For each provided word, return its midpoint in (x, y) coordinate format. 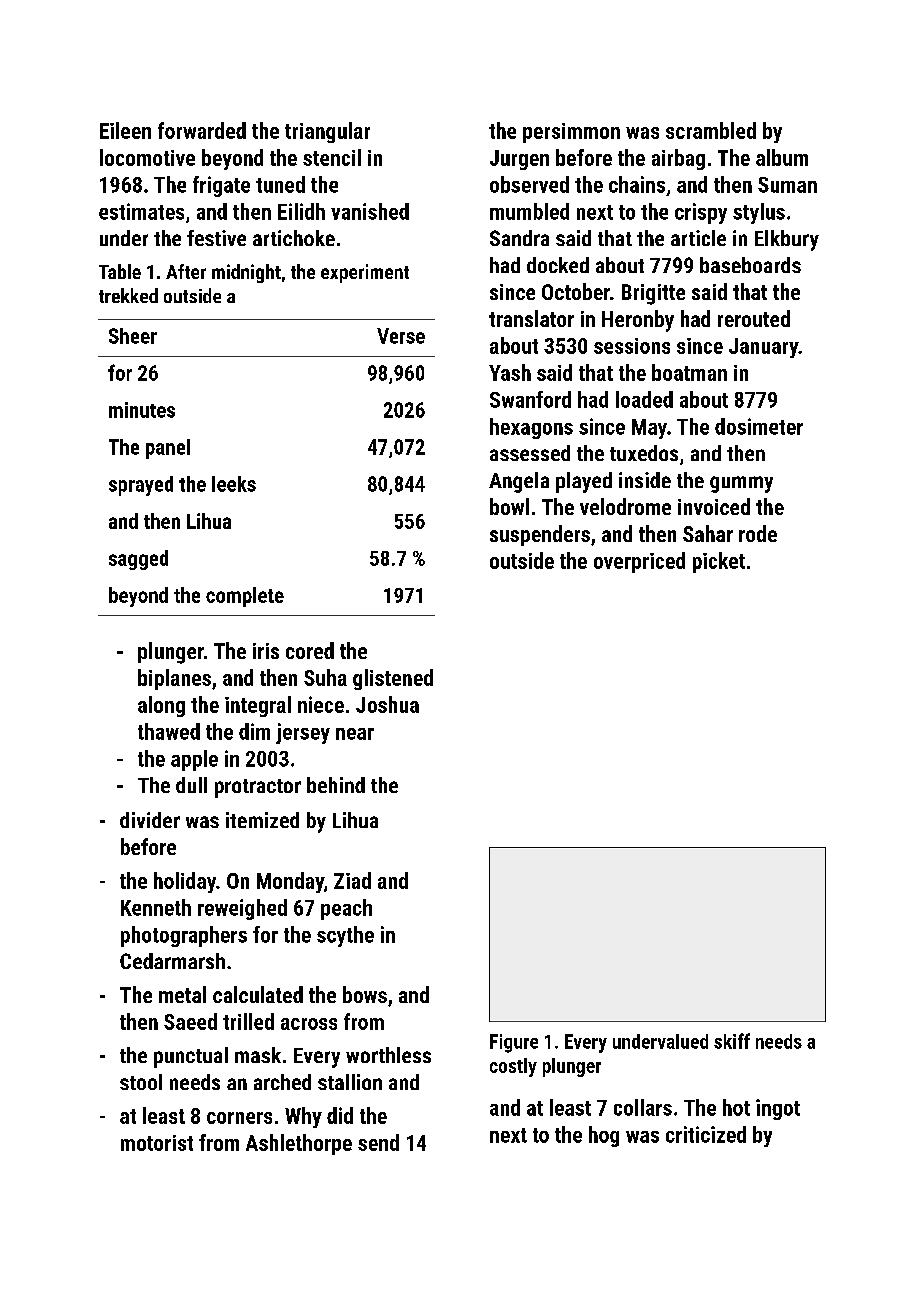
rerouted (754, 318)
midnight (246, 273)
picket (719, 562)
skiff (732, 1041)
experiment (365, 273)
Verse (401, 336)
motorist (157, 1143)
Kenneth (156, 907)
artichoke (294, 238)
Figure (514, 1043)
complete (245, 597)
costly (513, 1067)
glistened (393, 679)
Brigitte (653, 294)
